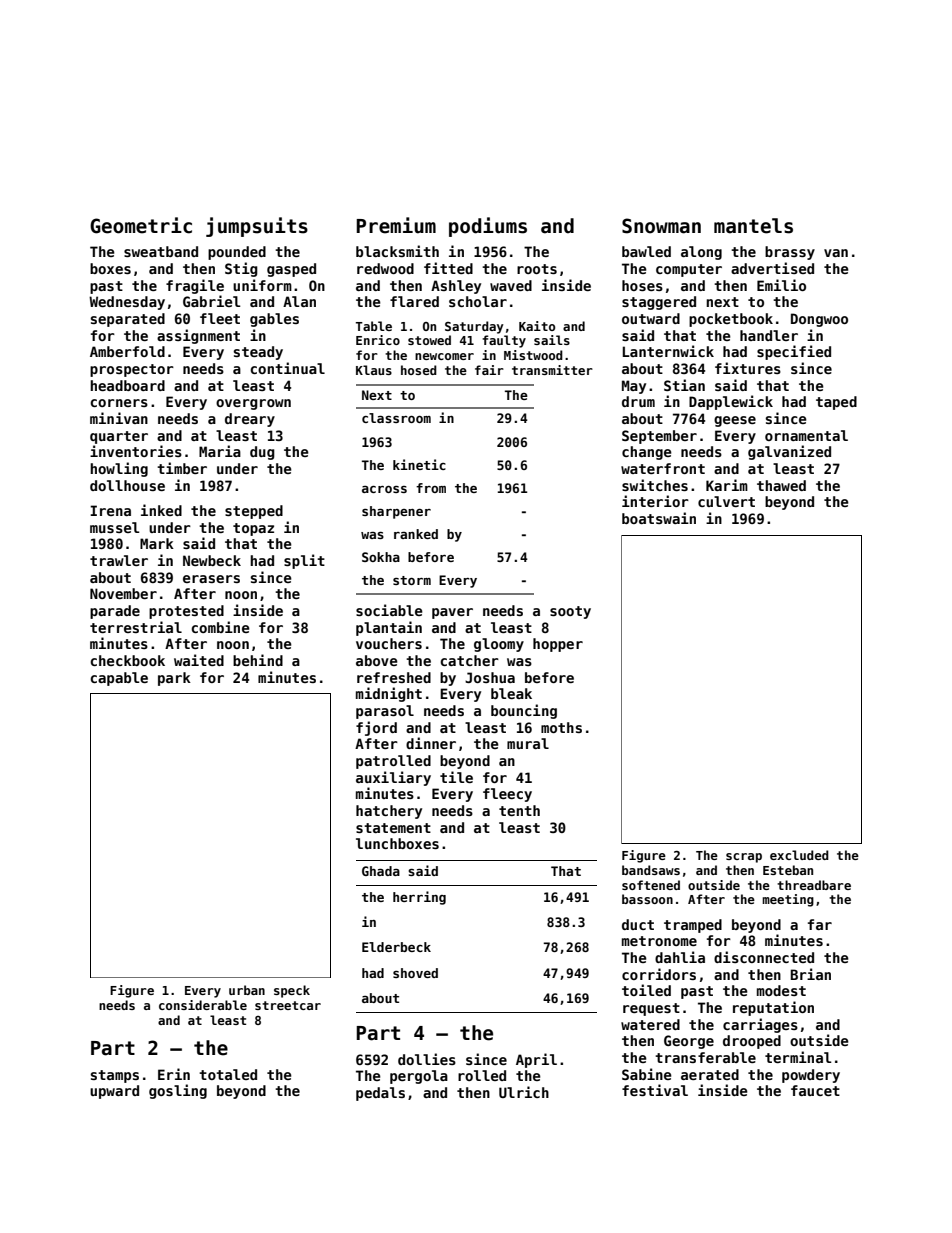 Image resolution: width=952 pixels, height=1233 pixels. I want to click on refreshed, so click(394, 677).
